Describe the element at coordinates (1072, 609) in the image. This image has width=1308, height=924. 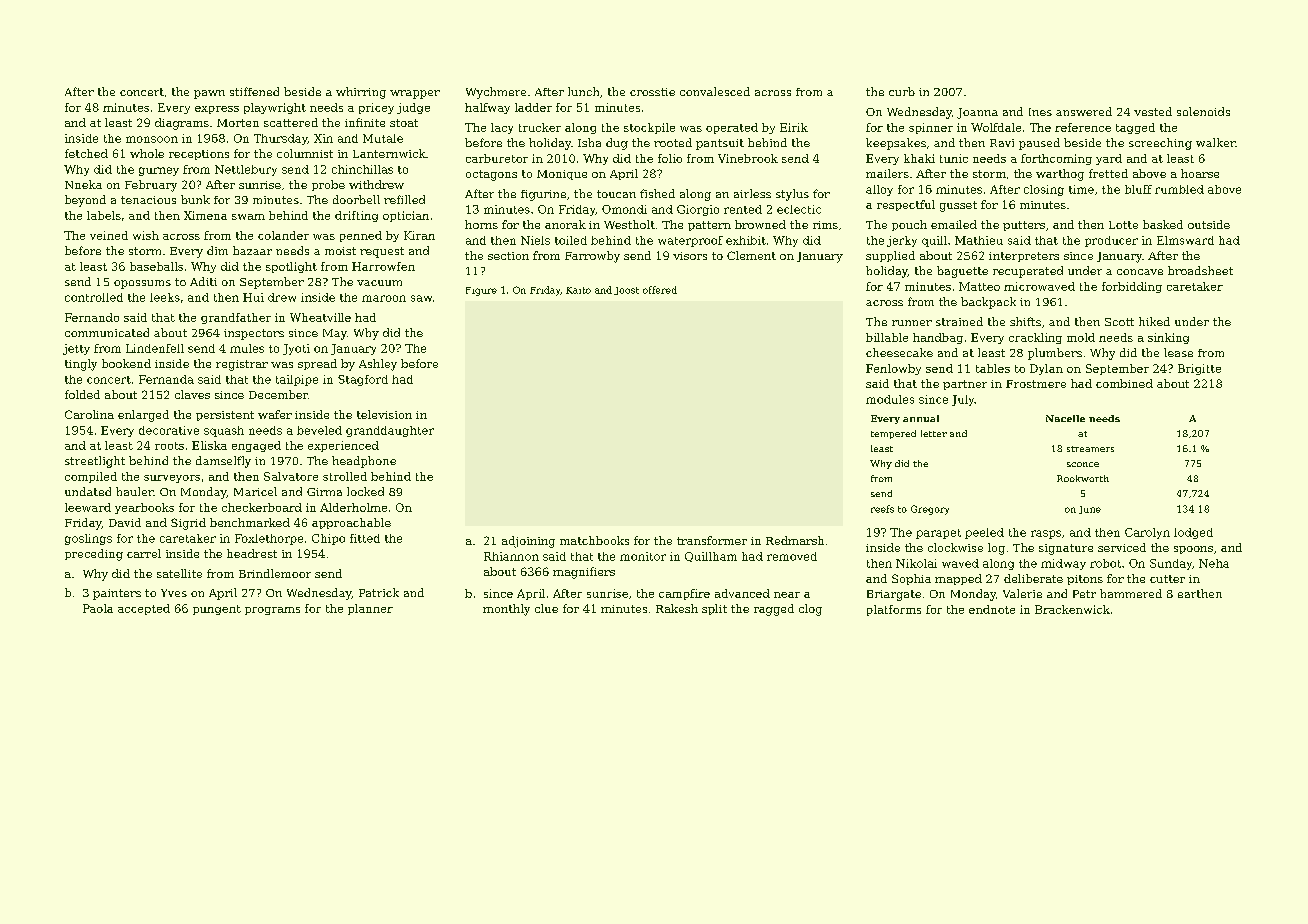
I see `Brackenwick` at that location.
